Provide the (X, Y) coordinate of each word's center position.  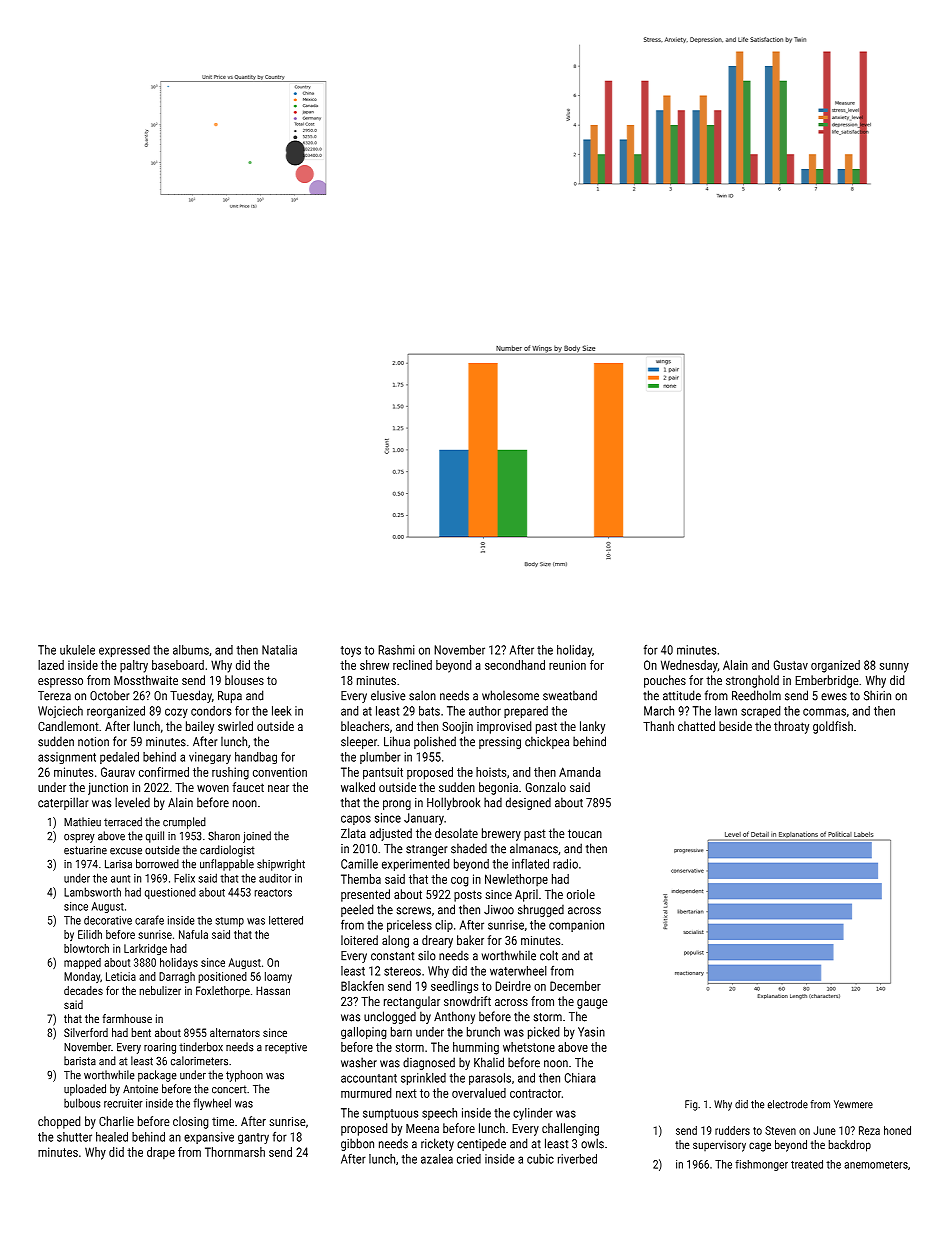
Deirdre (513, 986)
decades (83, 990)
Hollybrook (453, 803)
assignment (67, 758)
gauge (592, 1004)
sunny (894, 668)
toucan (585, 833)
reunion (567, 665)
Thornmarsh (235, 1152)
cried (469, 1159)
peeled (357, 910)
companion (576, 926)
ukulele (77, 650)
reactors (273, 893)
